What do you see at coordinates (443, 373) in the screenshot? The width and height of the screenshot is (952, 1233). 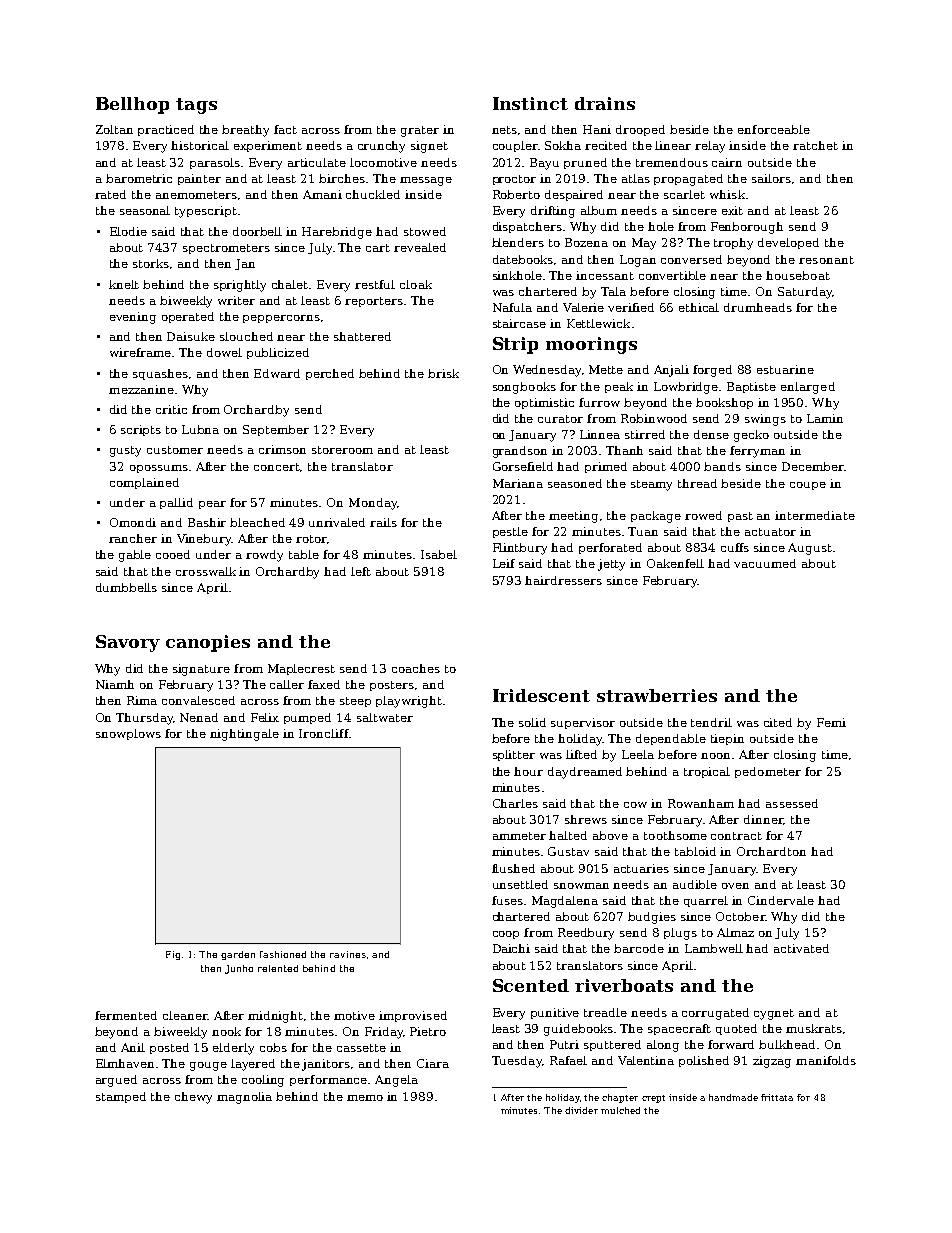 I see `brisk` at bounding box center [443, 373].
